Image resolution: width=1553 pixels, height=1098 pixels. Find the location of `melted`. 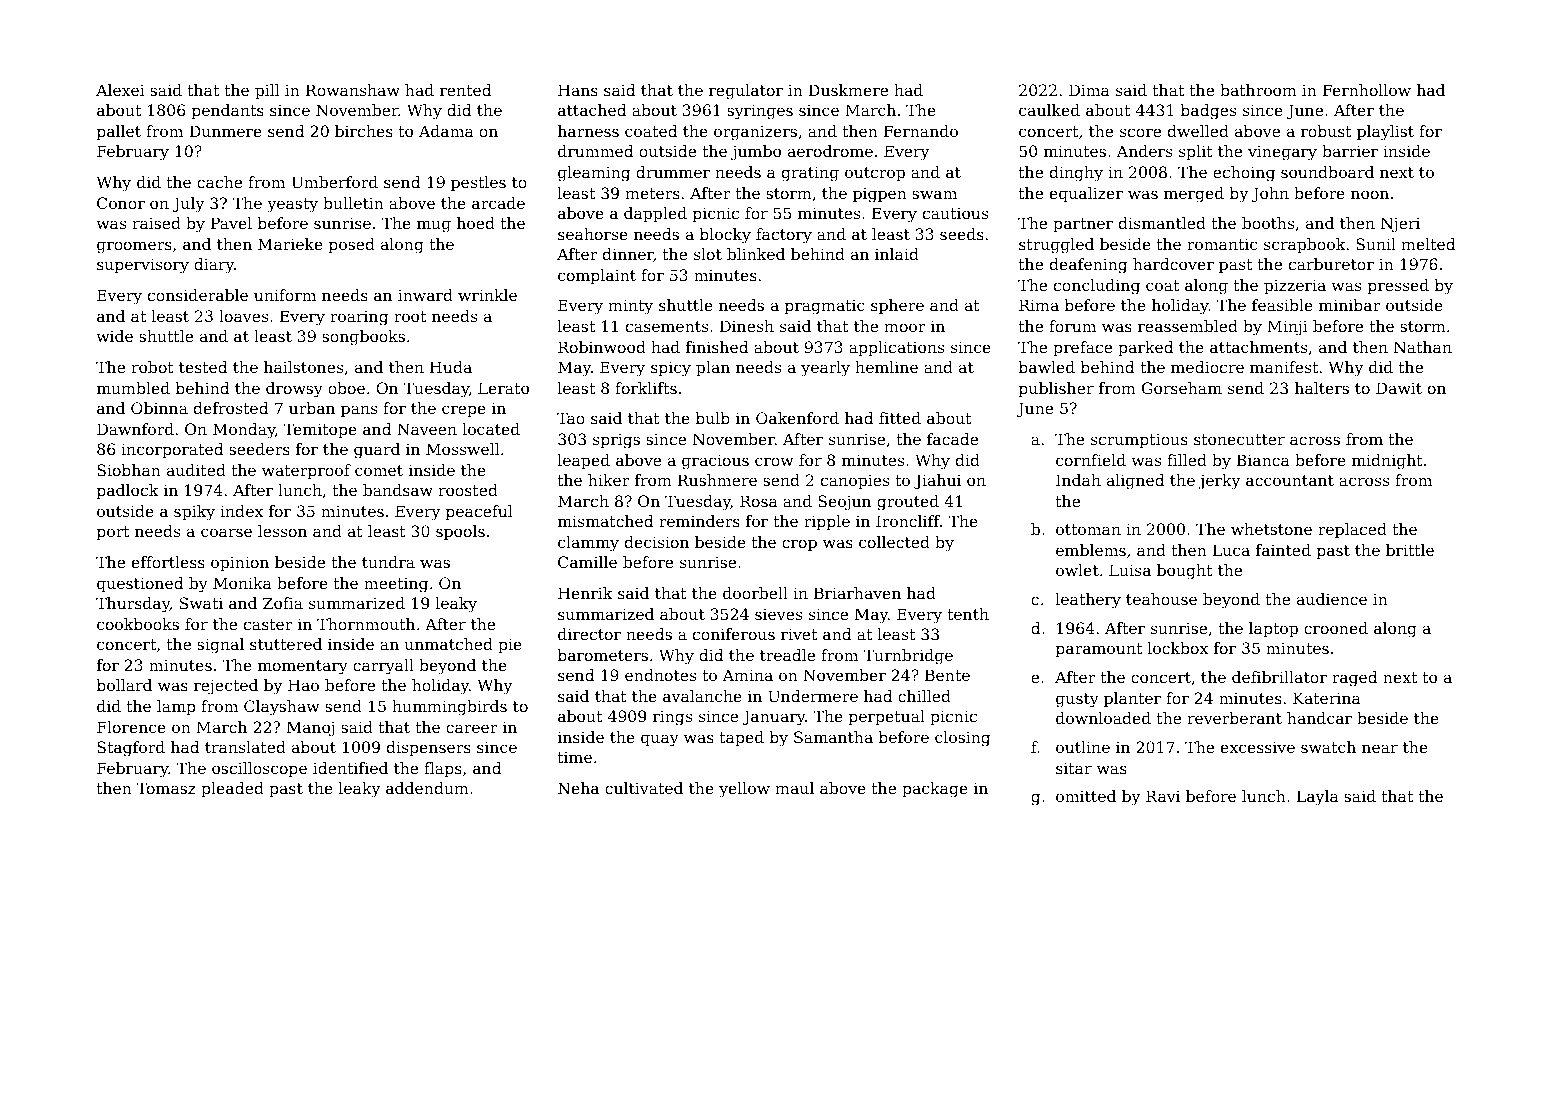

melted is located at coordinates (1428, 244).
